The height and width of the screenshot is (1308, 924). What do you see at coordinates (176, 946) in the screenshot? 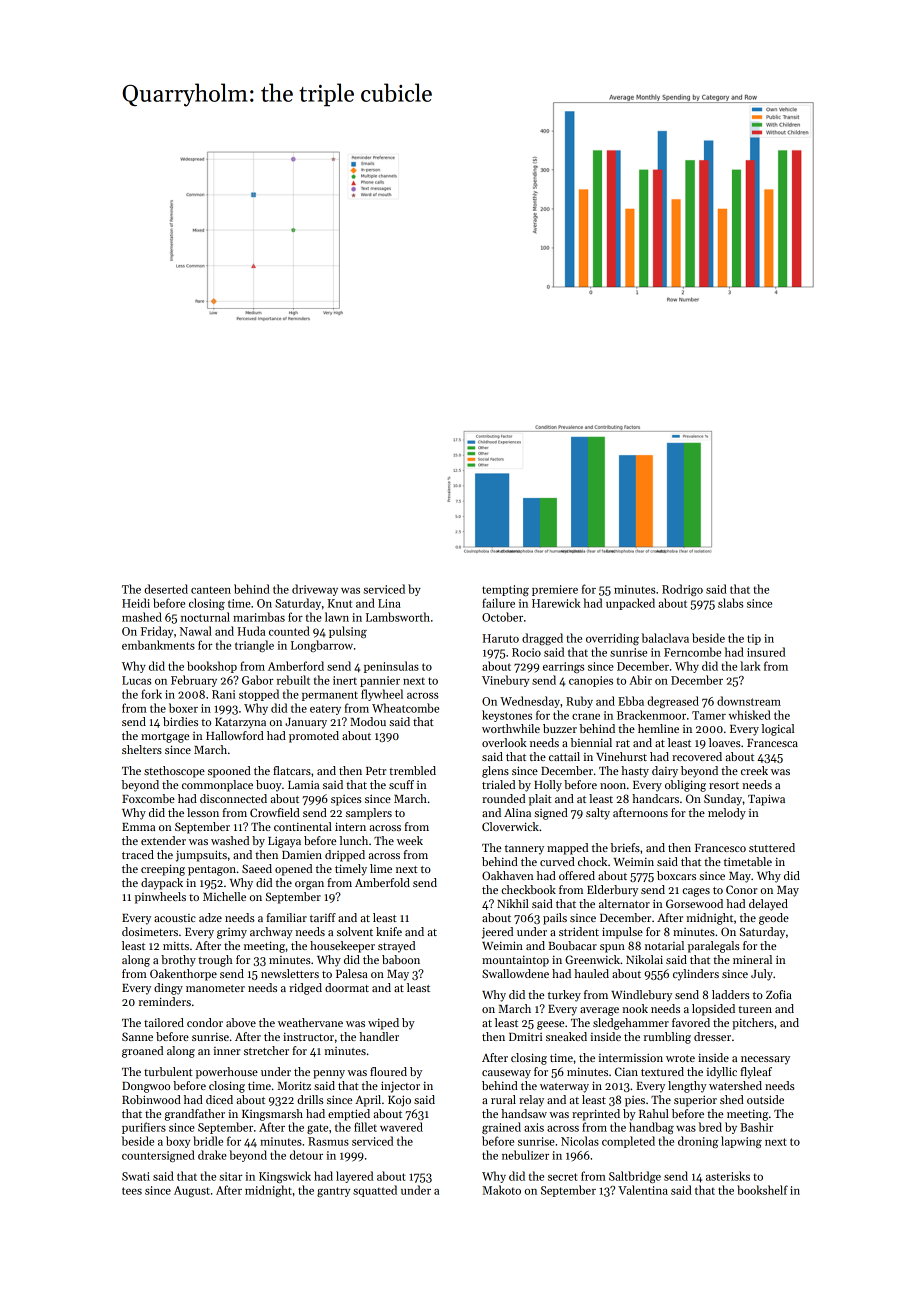
I see `mitts` at bounding box center [176, 946].
